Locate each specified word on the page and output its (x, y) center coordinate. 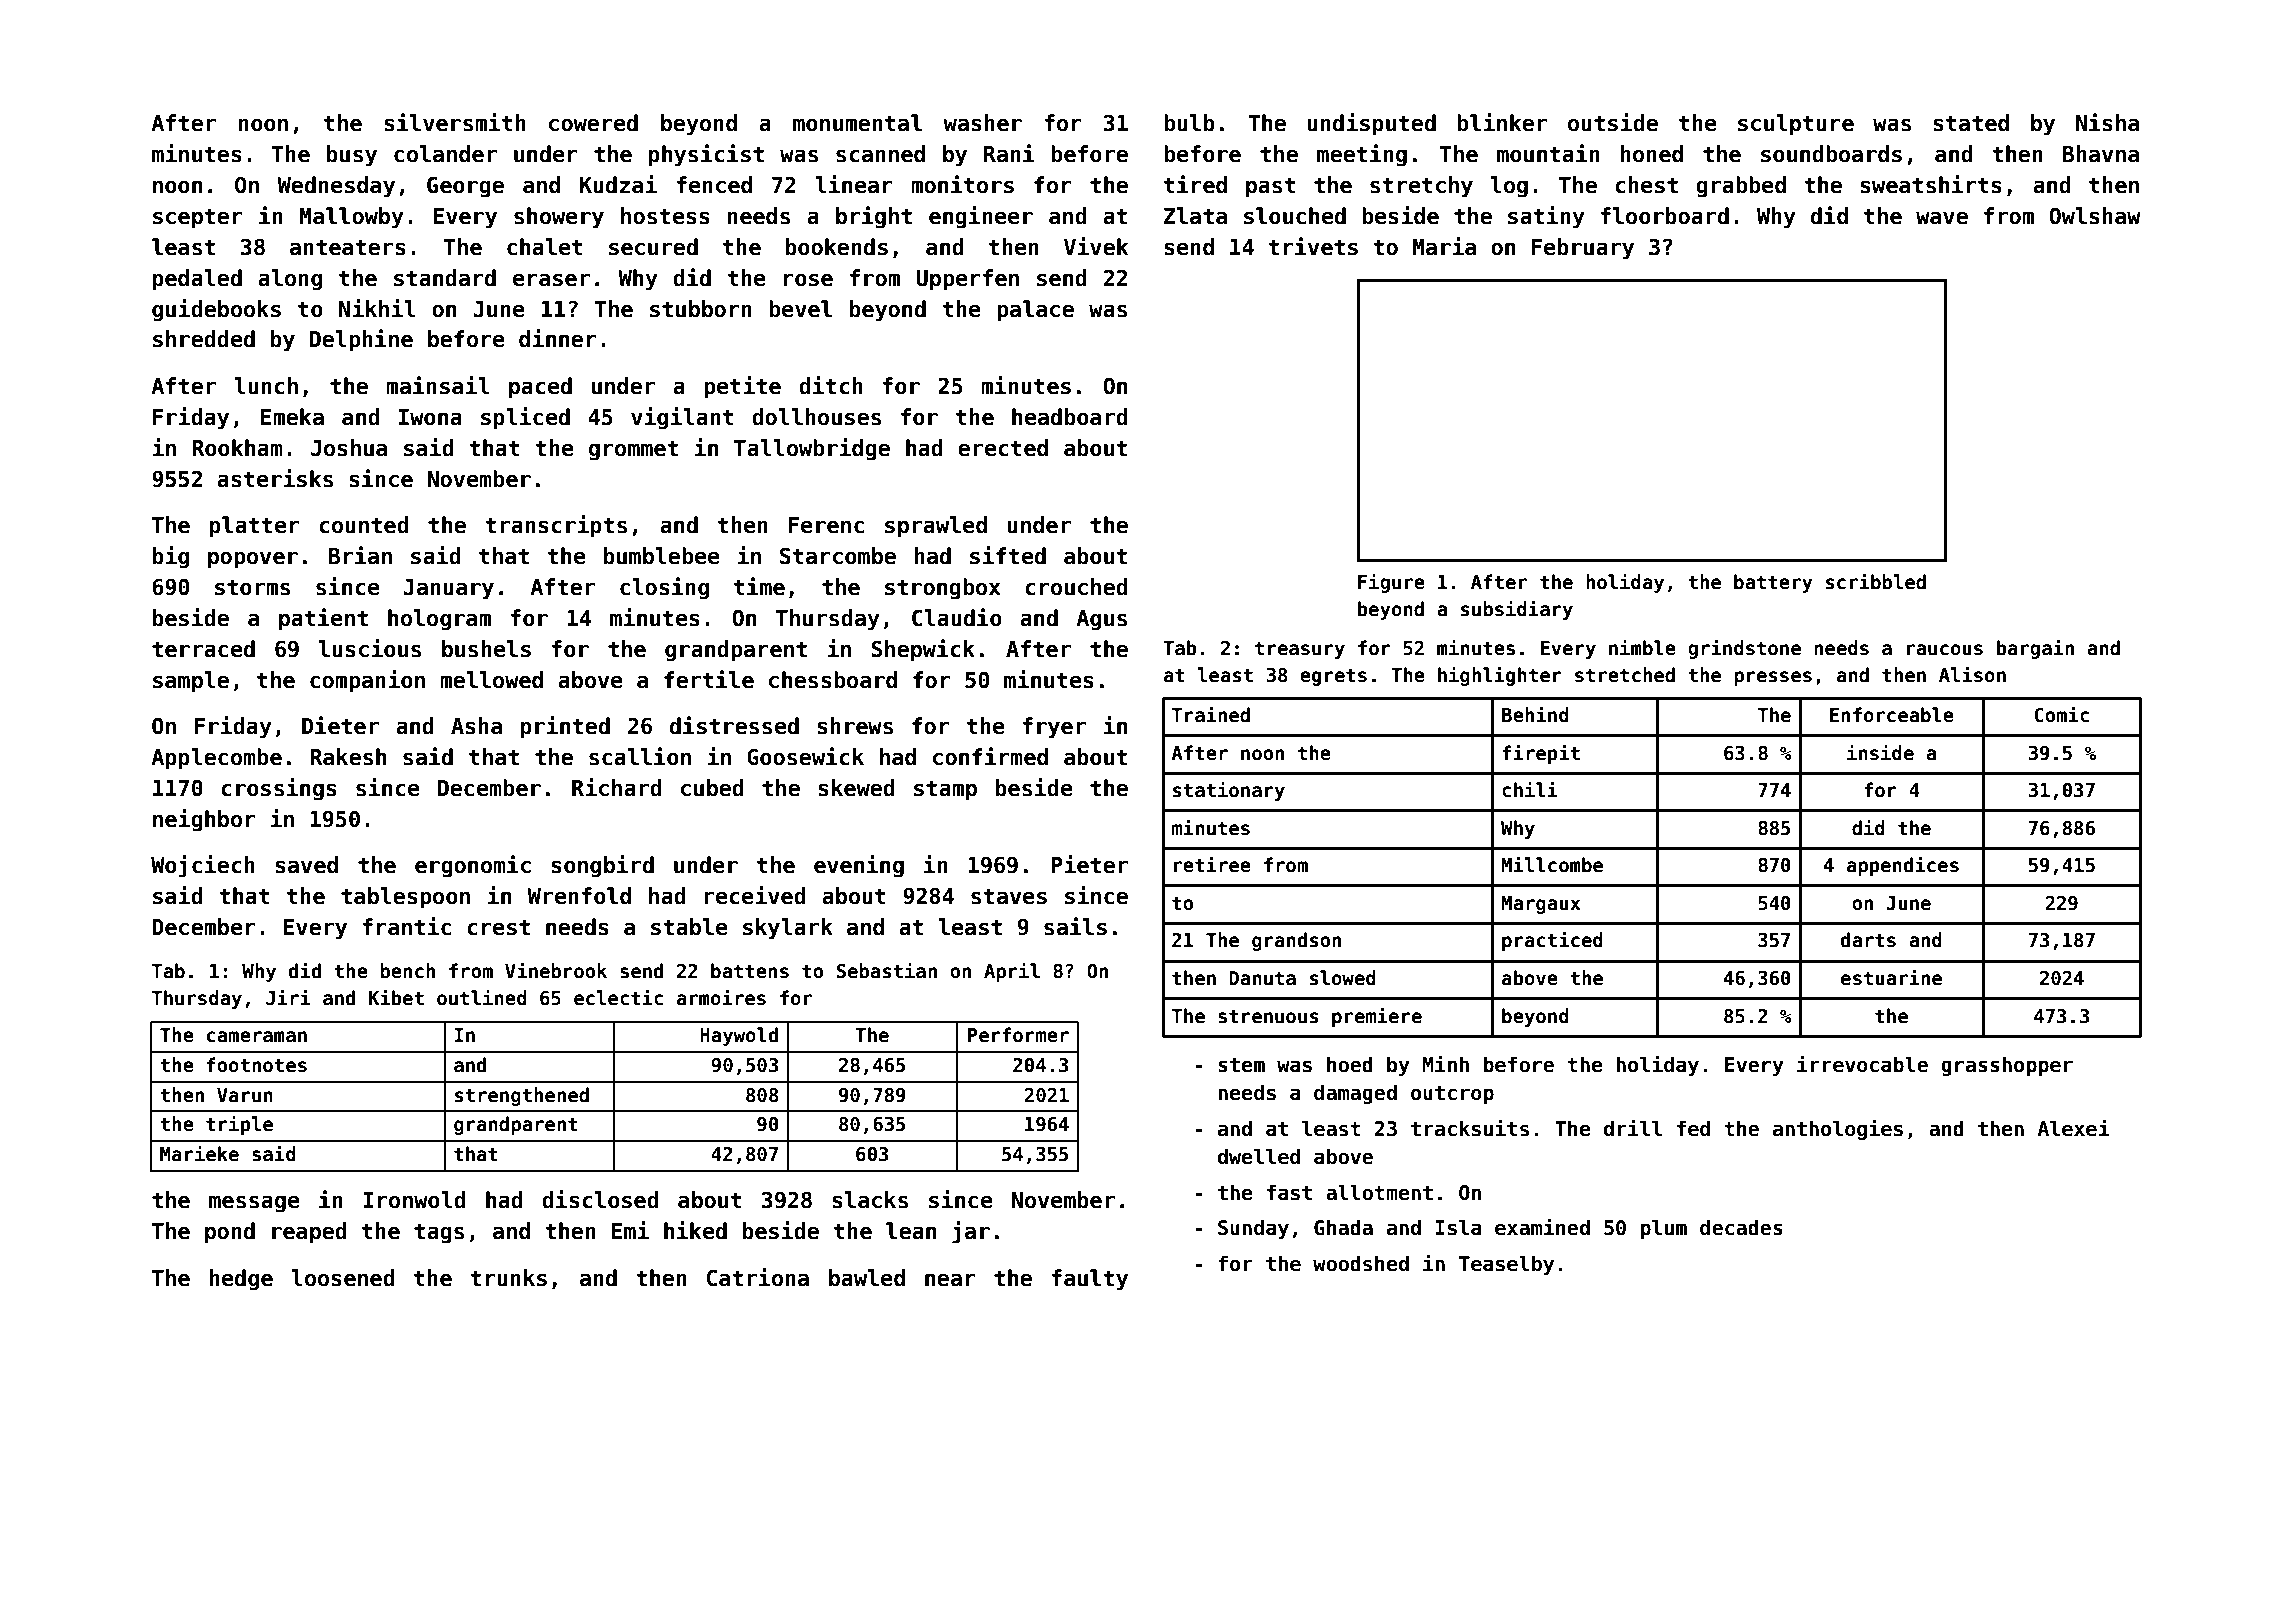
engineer (981, 217)
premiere (1377, 1017)
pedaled (197, 280)
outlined (482, 997)
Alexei (2073, 1128)
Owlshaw (2095, 216)
